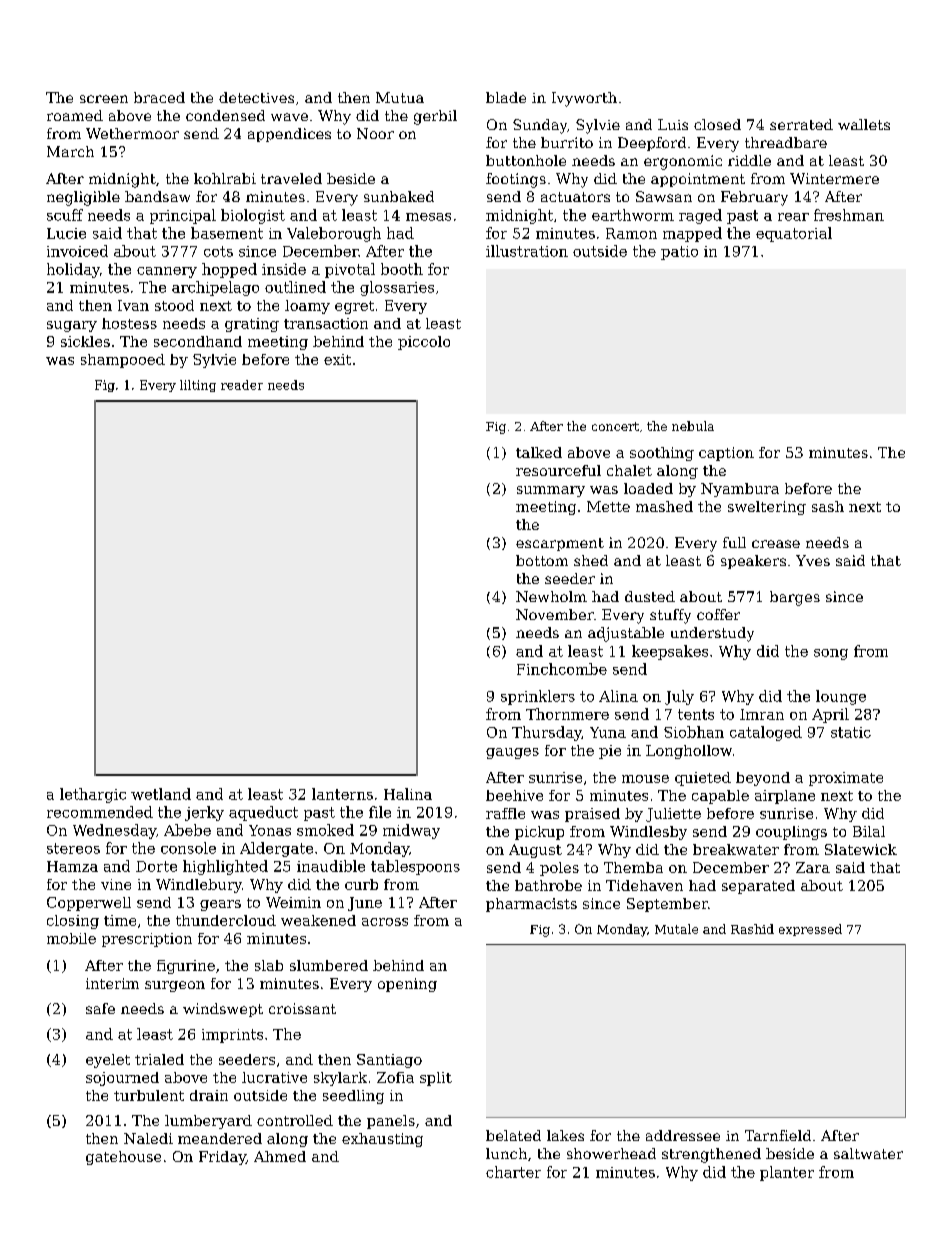 The image size is (952, 1233). I want to click on Tarnfield, so click(778, 1135).
